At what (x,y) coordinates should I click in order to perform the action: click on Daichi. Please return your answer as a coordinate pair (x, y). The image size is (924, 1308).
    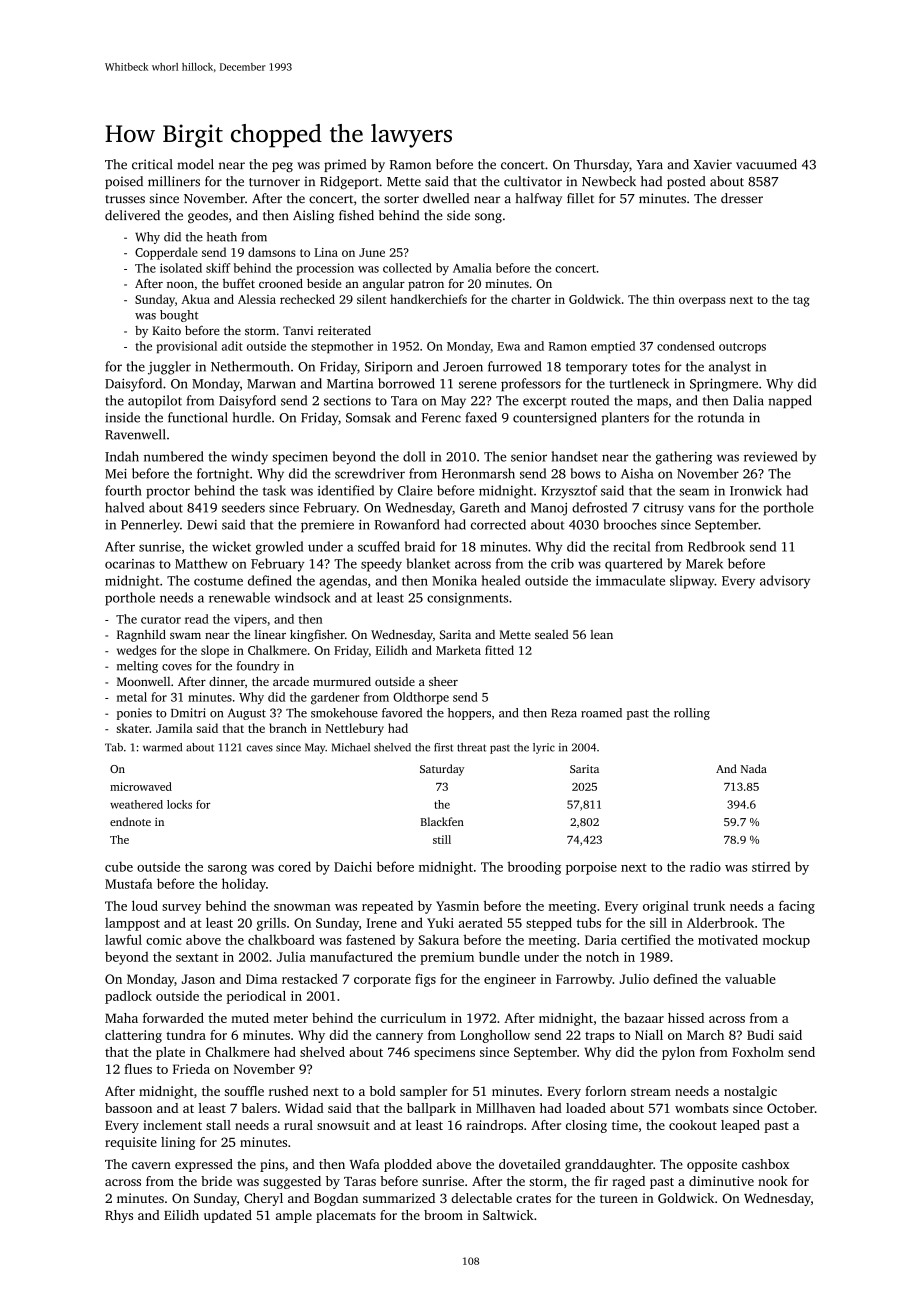
    Looking at the image, I should click on (353, 866).
